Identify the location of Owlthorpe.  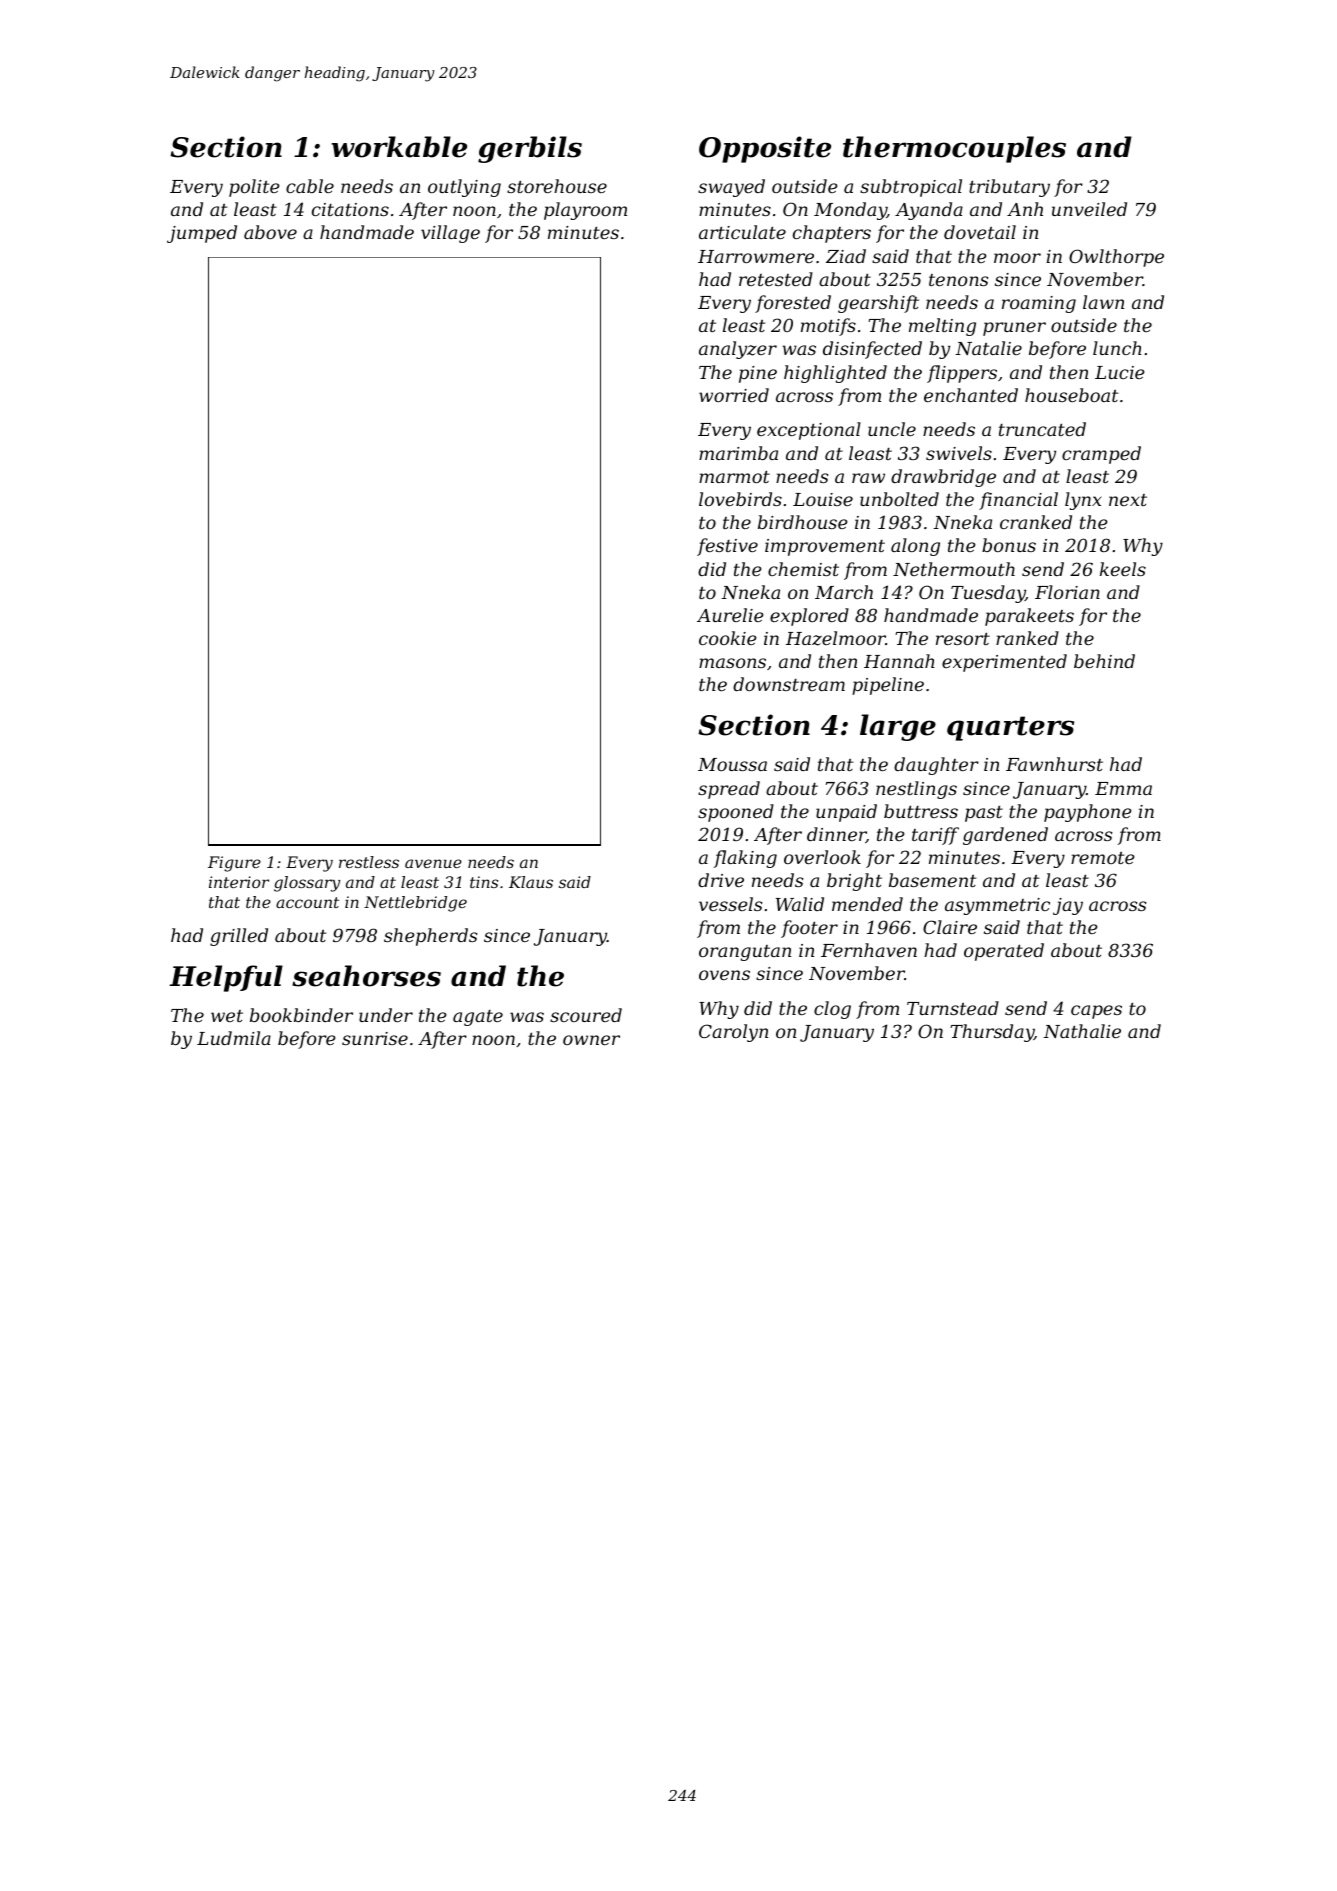
(1116, 258).
